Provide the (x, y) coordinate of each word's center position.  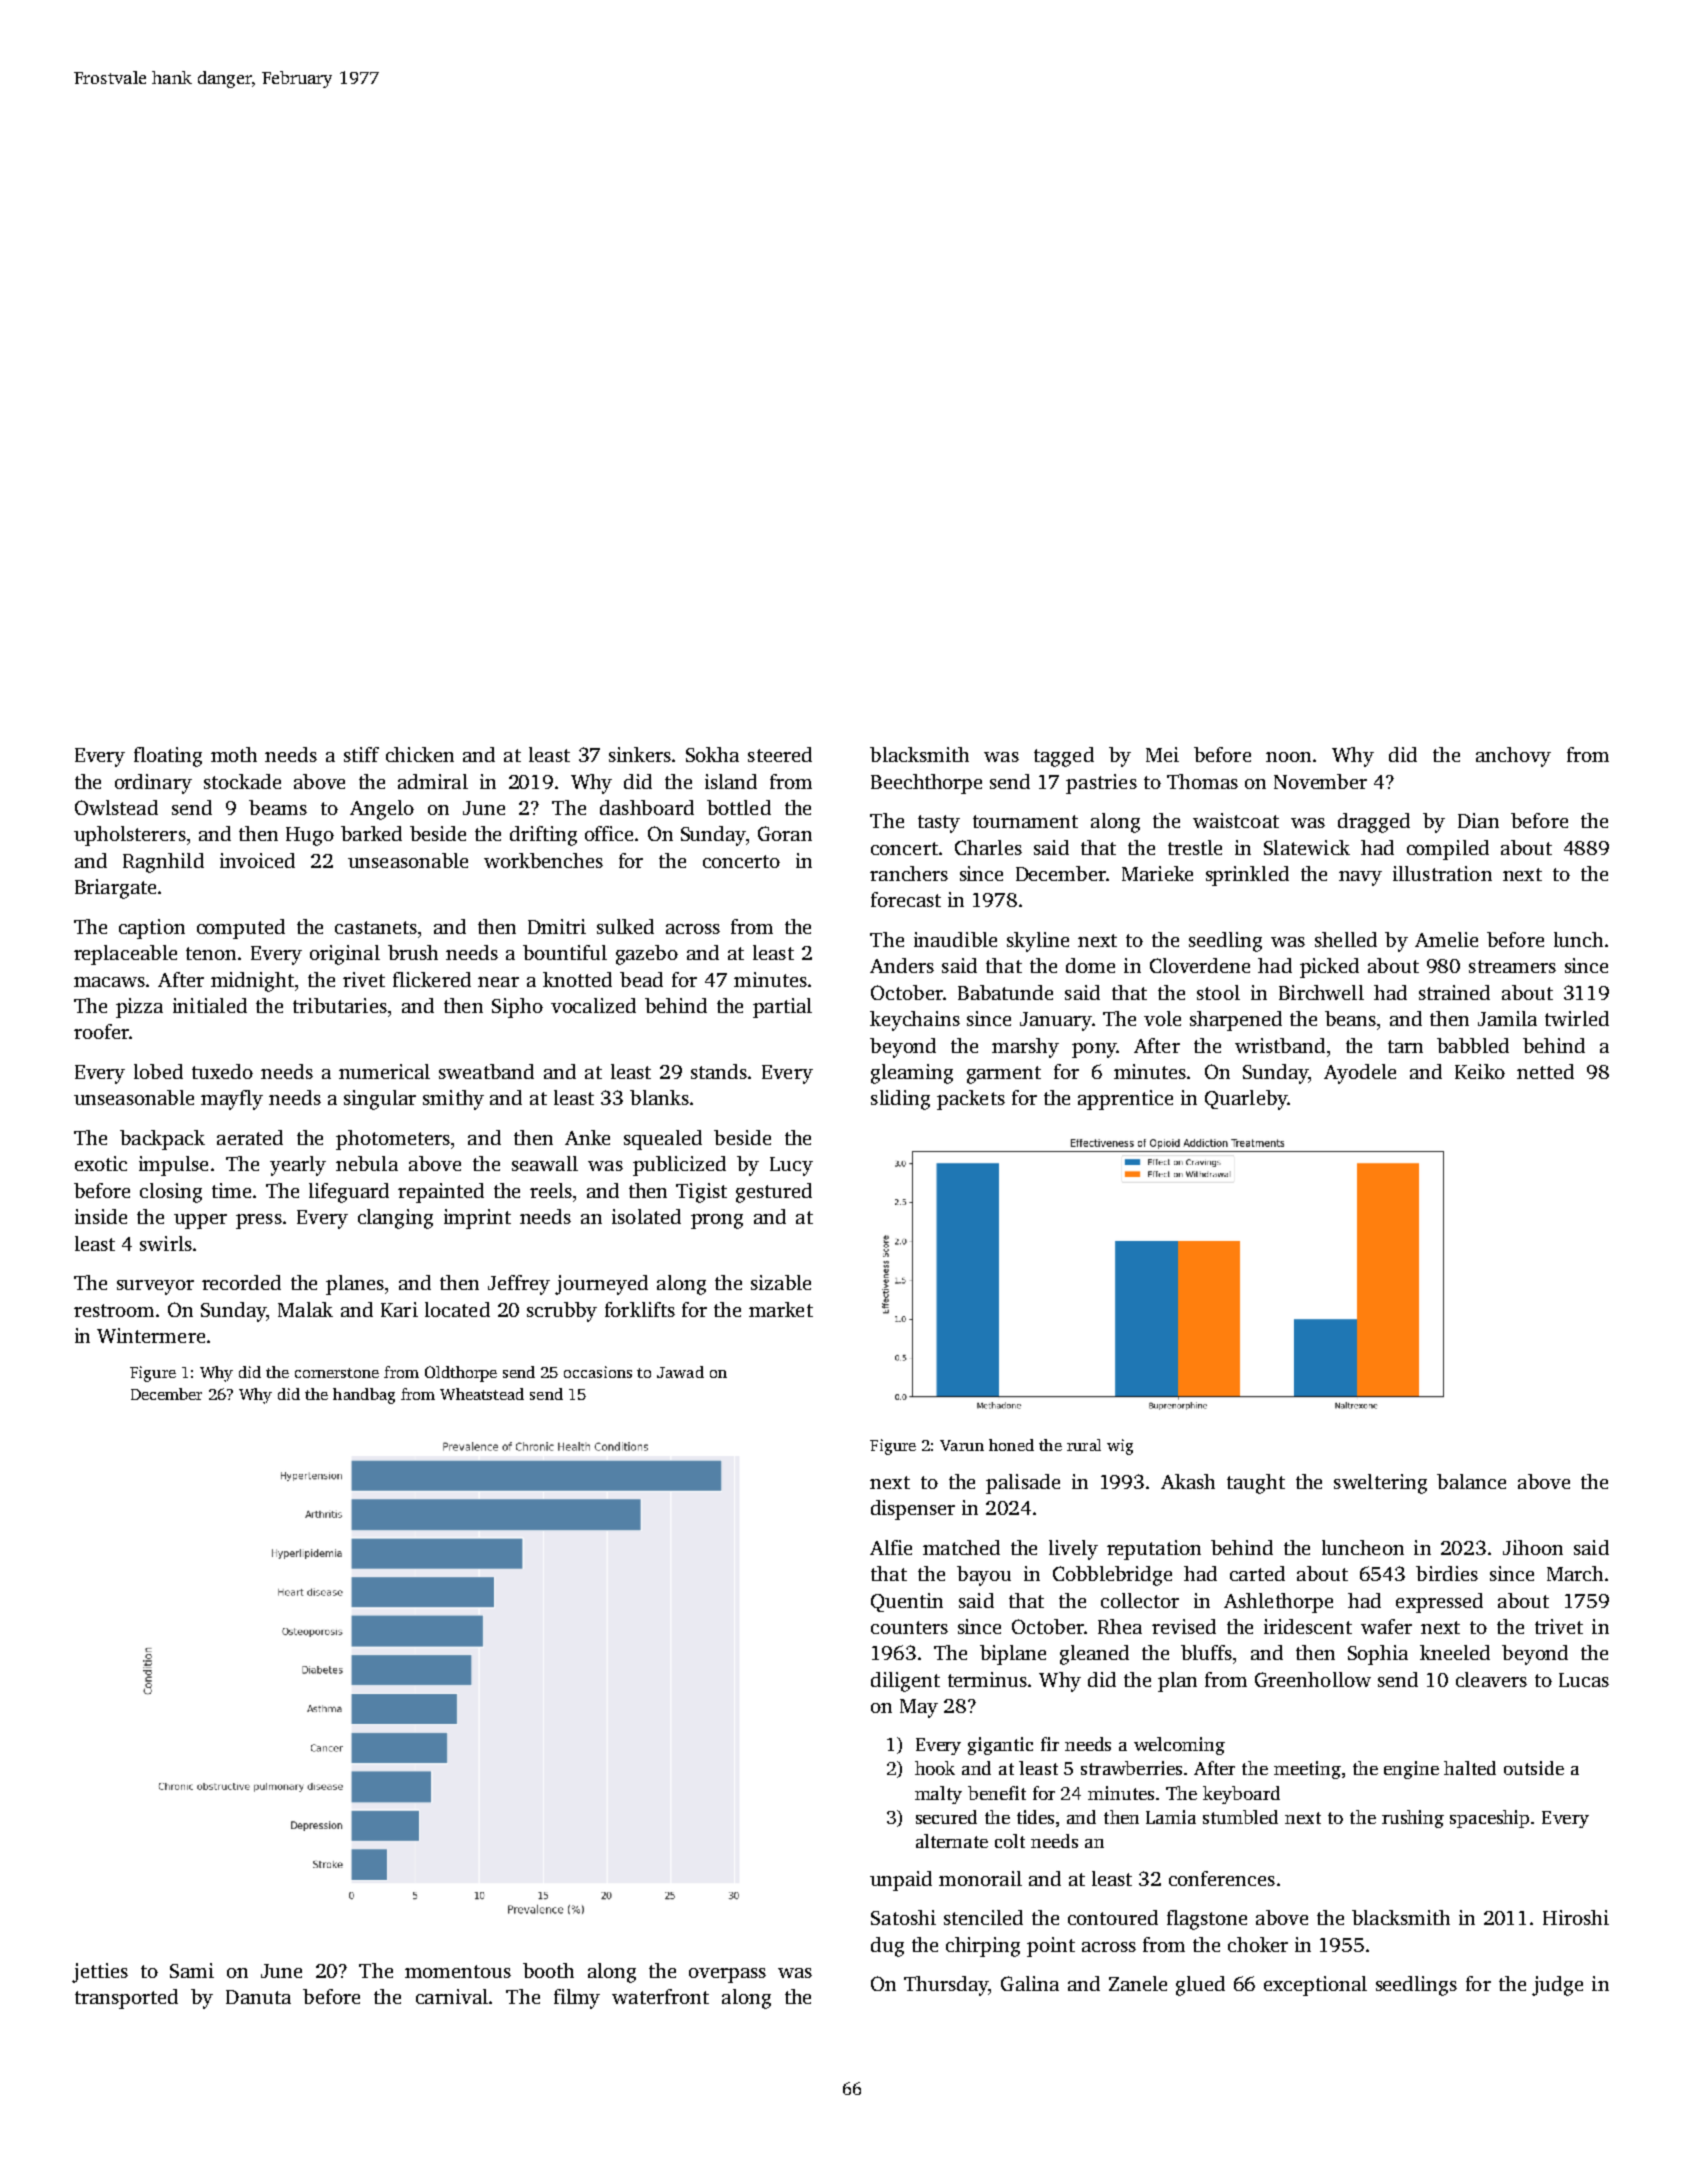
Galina (1030, 1983)
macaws (109, 982)
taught (1256, 1484)
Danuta (258, 1997)
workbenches (543, 860)
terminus (987, 1679)
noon (1288, 757)
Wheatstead (482, 1394)
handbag (364, 1396)
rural (1084, 1445)
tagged (1064, 757)
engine (1411, 1770)
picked (1329, 968)
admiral (433, 781)
